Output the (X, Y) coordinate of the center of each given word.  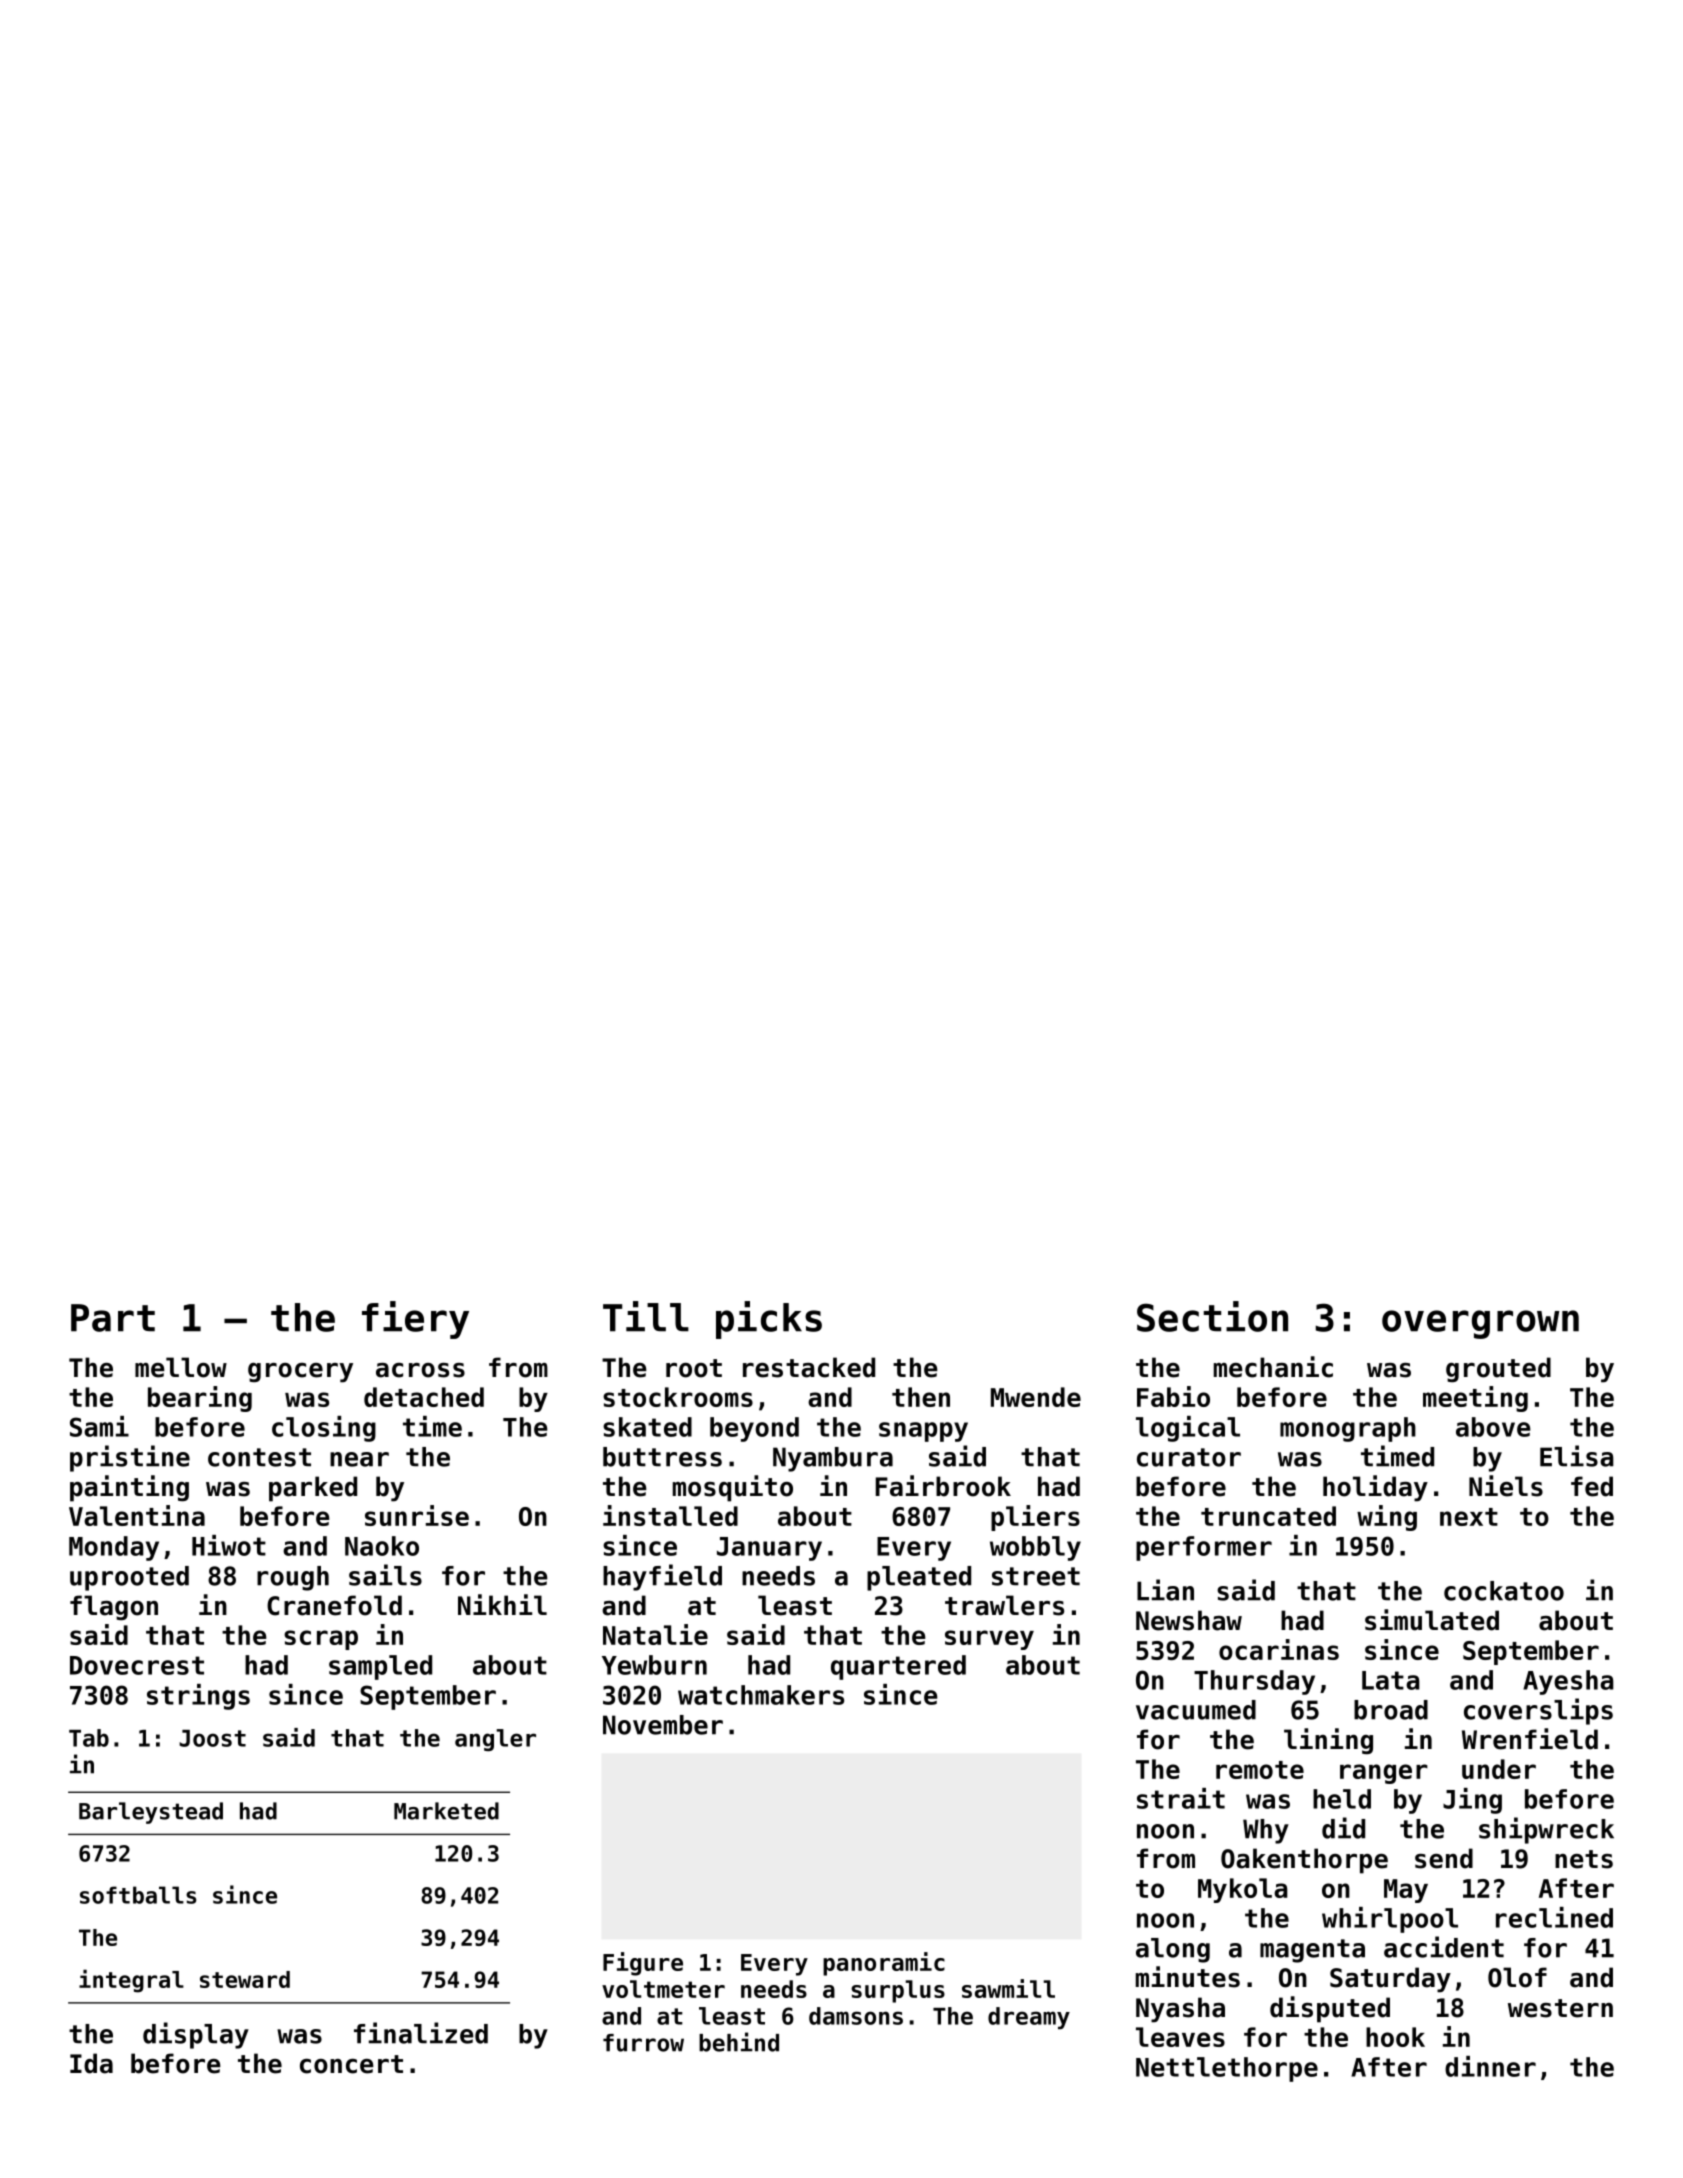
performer (1204, 1548)
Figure (643, 1964)
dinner (1490, 2066)
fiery (415, 1320)
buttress (662, 1457)
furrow (643, 2043)
